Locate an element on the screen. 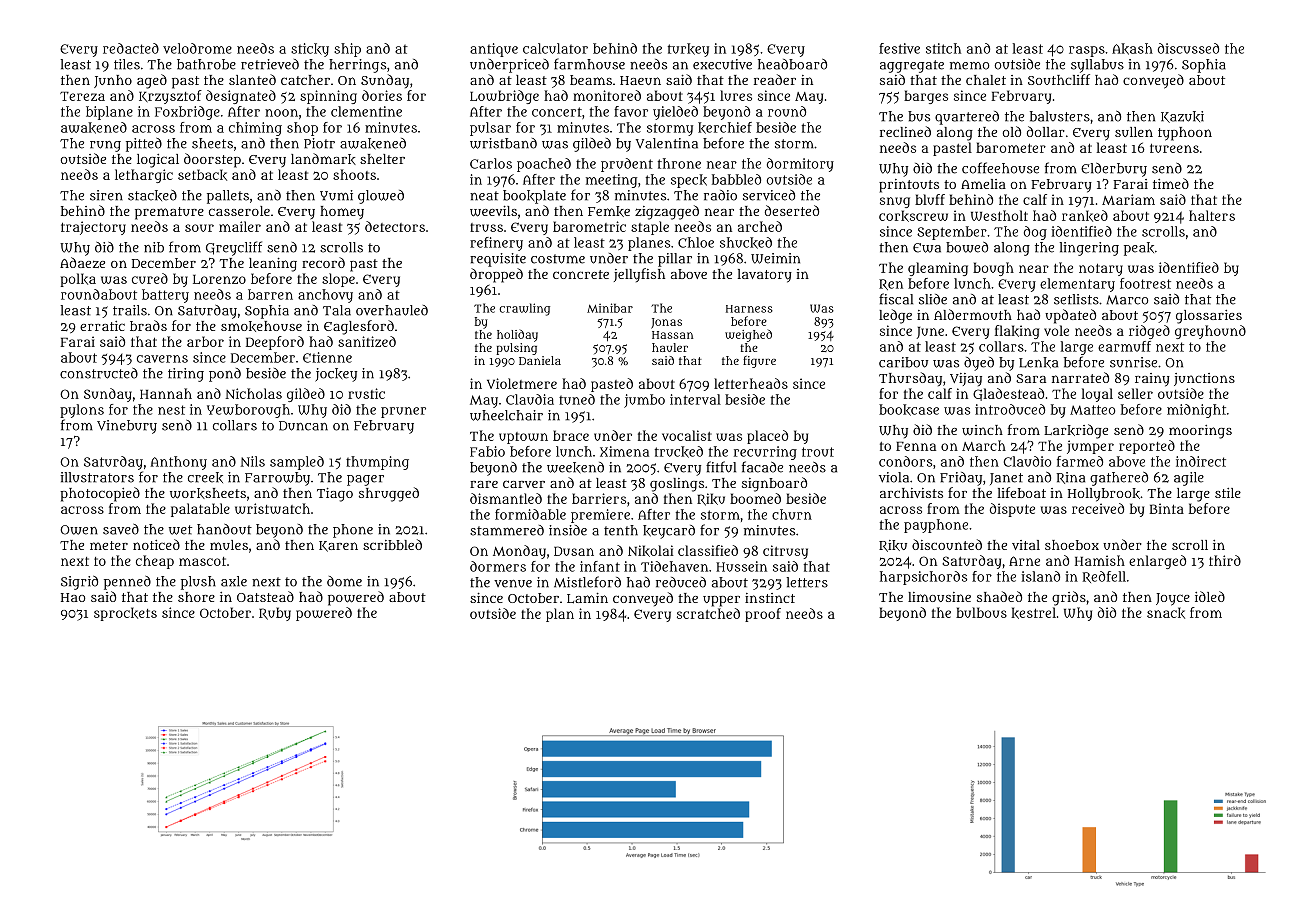 The width and height of the screenshot is (1308, 924). calculator is located at coordinates (555, 48).
